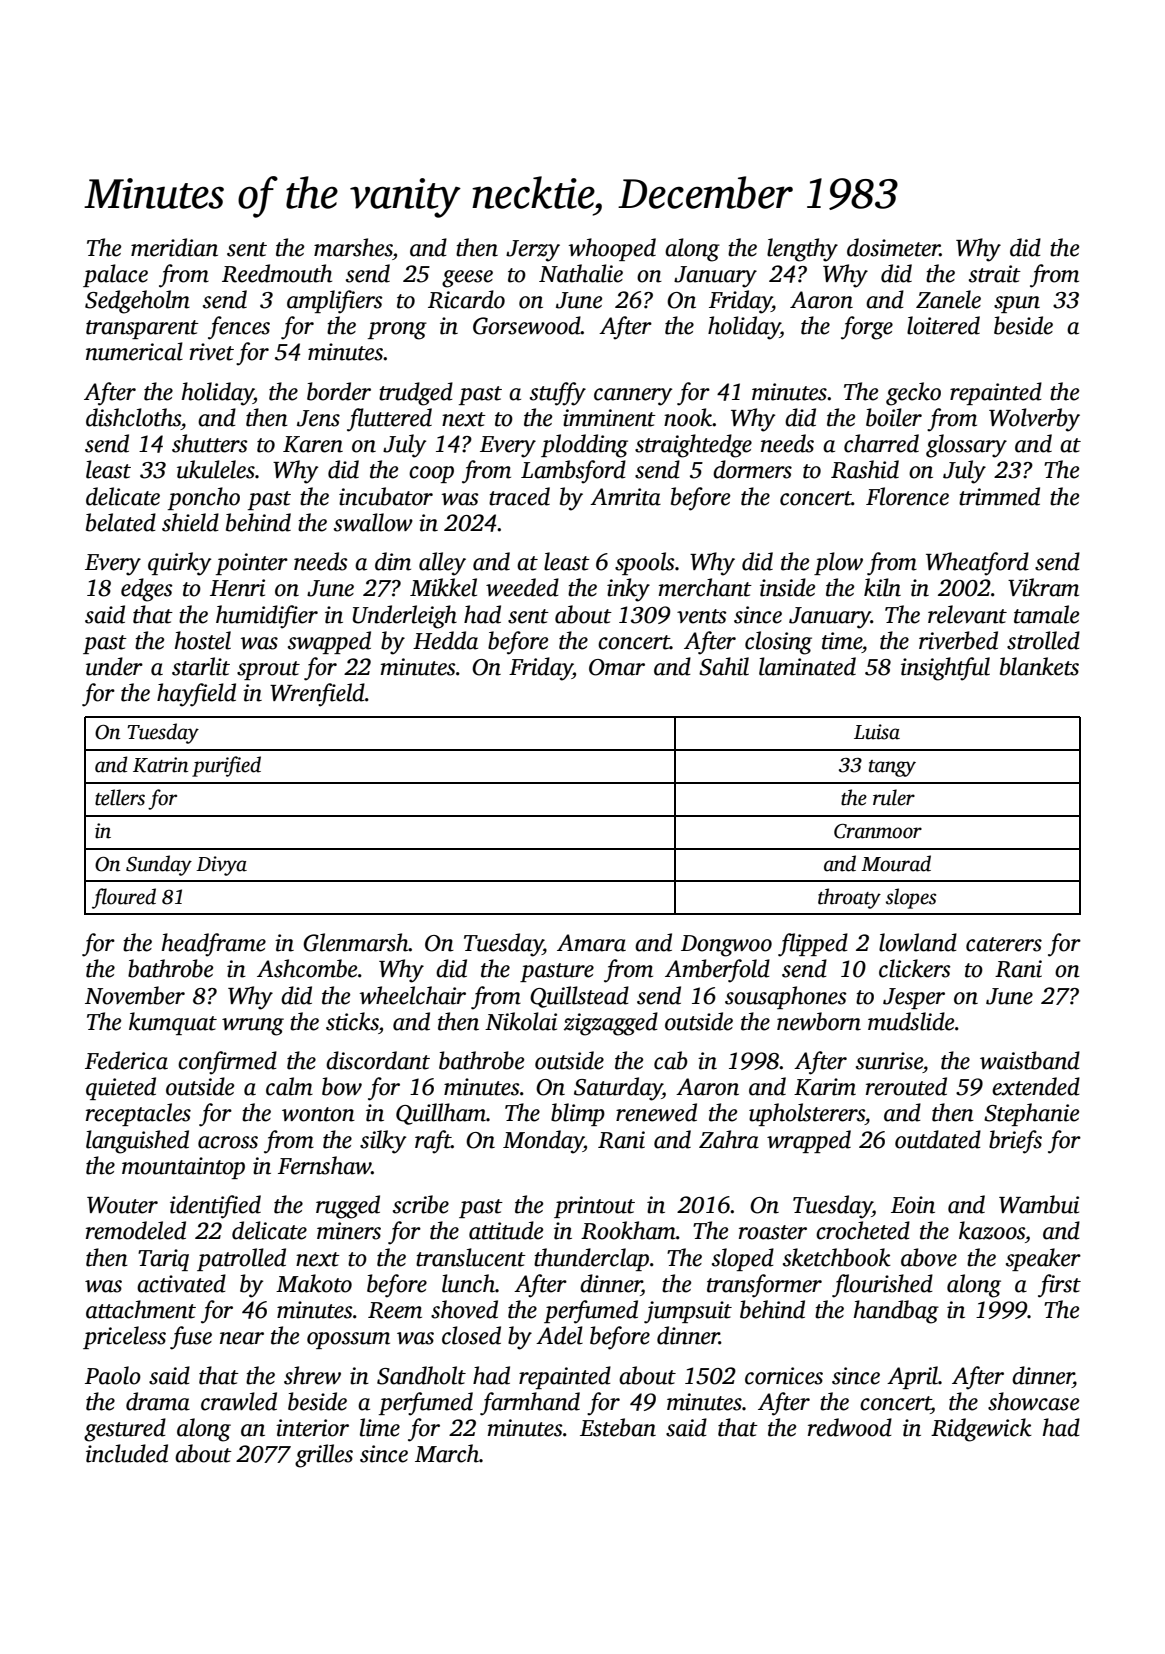 The height and width of the screenshot is (1654, 1165). I want to click on marshes, so click(353, 247).
